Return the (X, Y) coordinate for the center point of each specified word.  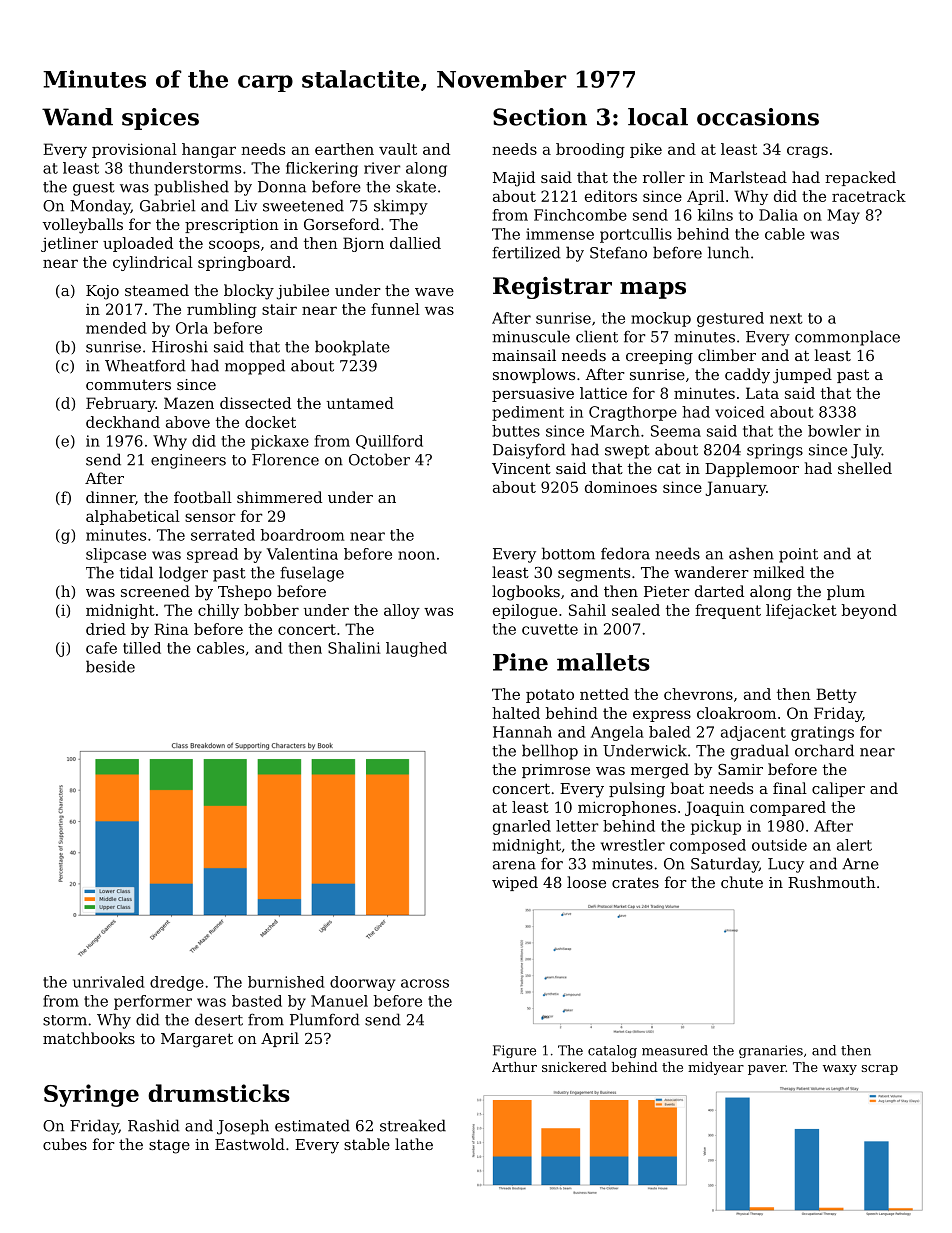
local (658, 117)
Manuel (339, 1001)
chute (742, 882)
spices (160, 119)
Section (540, 117)
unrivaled (109, 982)
